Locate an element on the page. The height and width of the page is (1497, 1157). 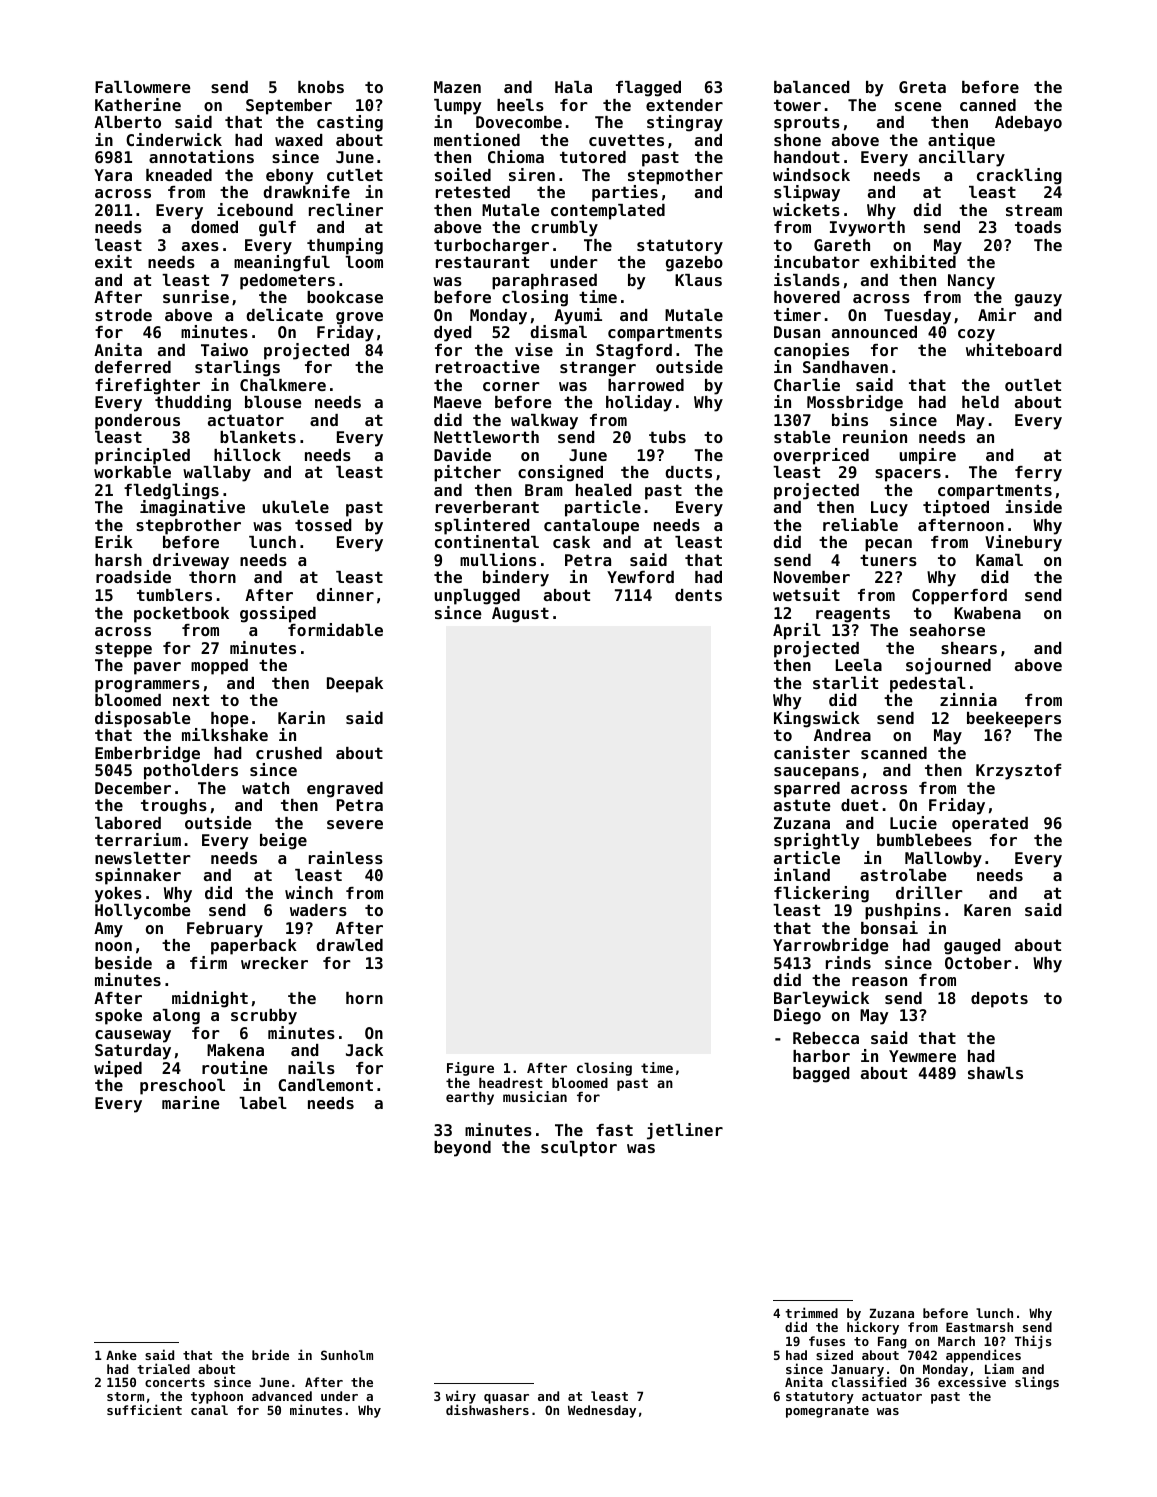
sunrise is located at coordinates (196, 296).
